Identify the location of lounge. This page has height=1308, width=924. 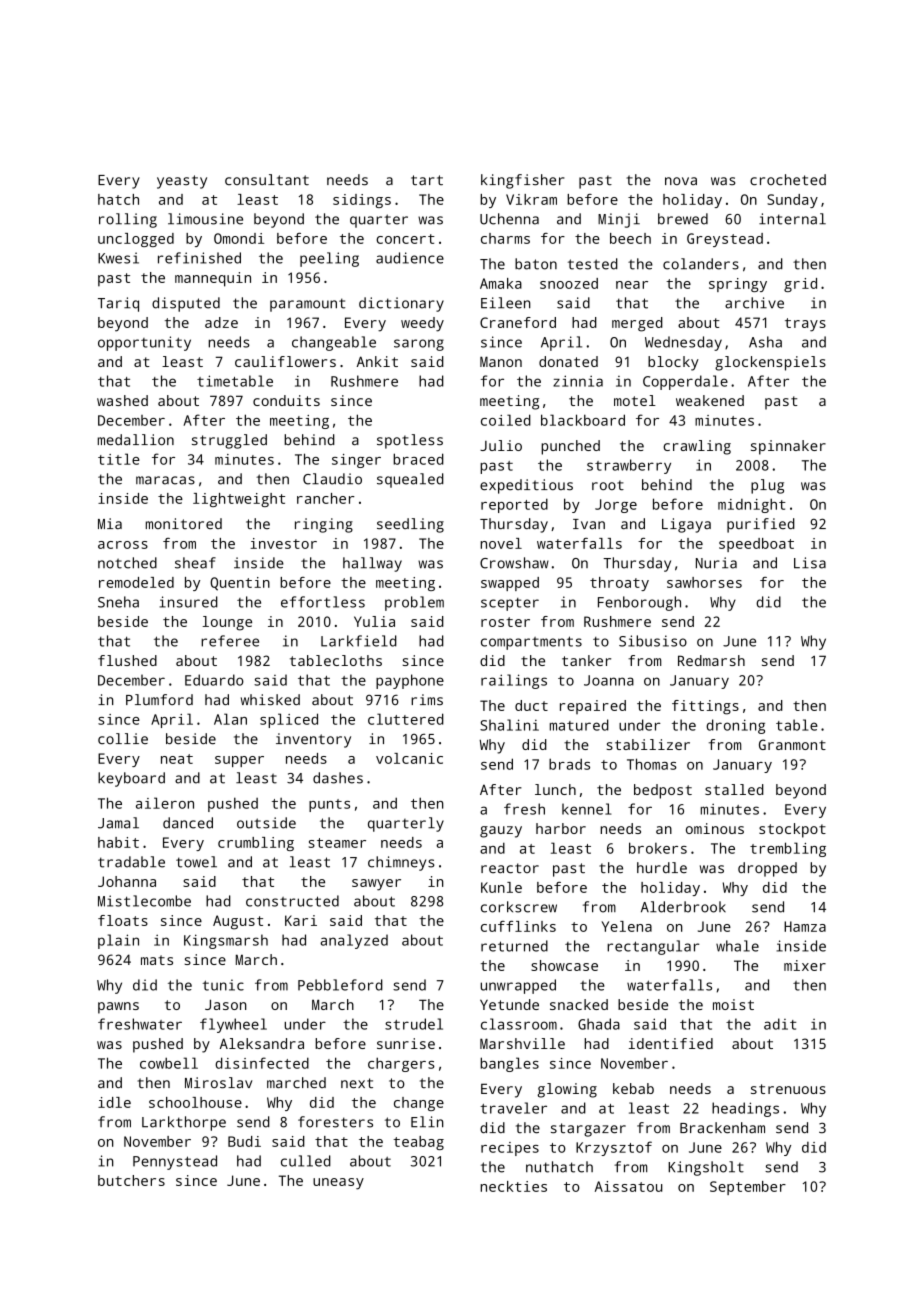
(227, 623).
